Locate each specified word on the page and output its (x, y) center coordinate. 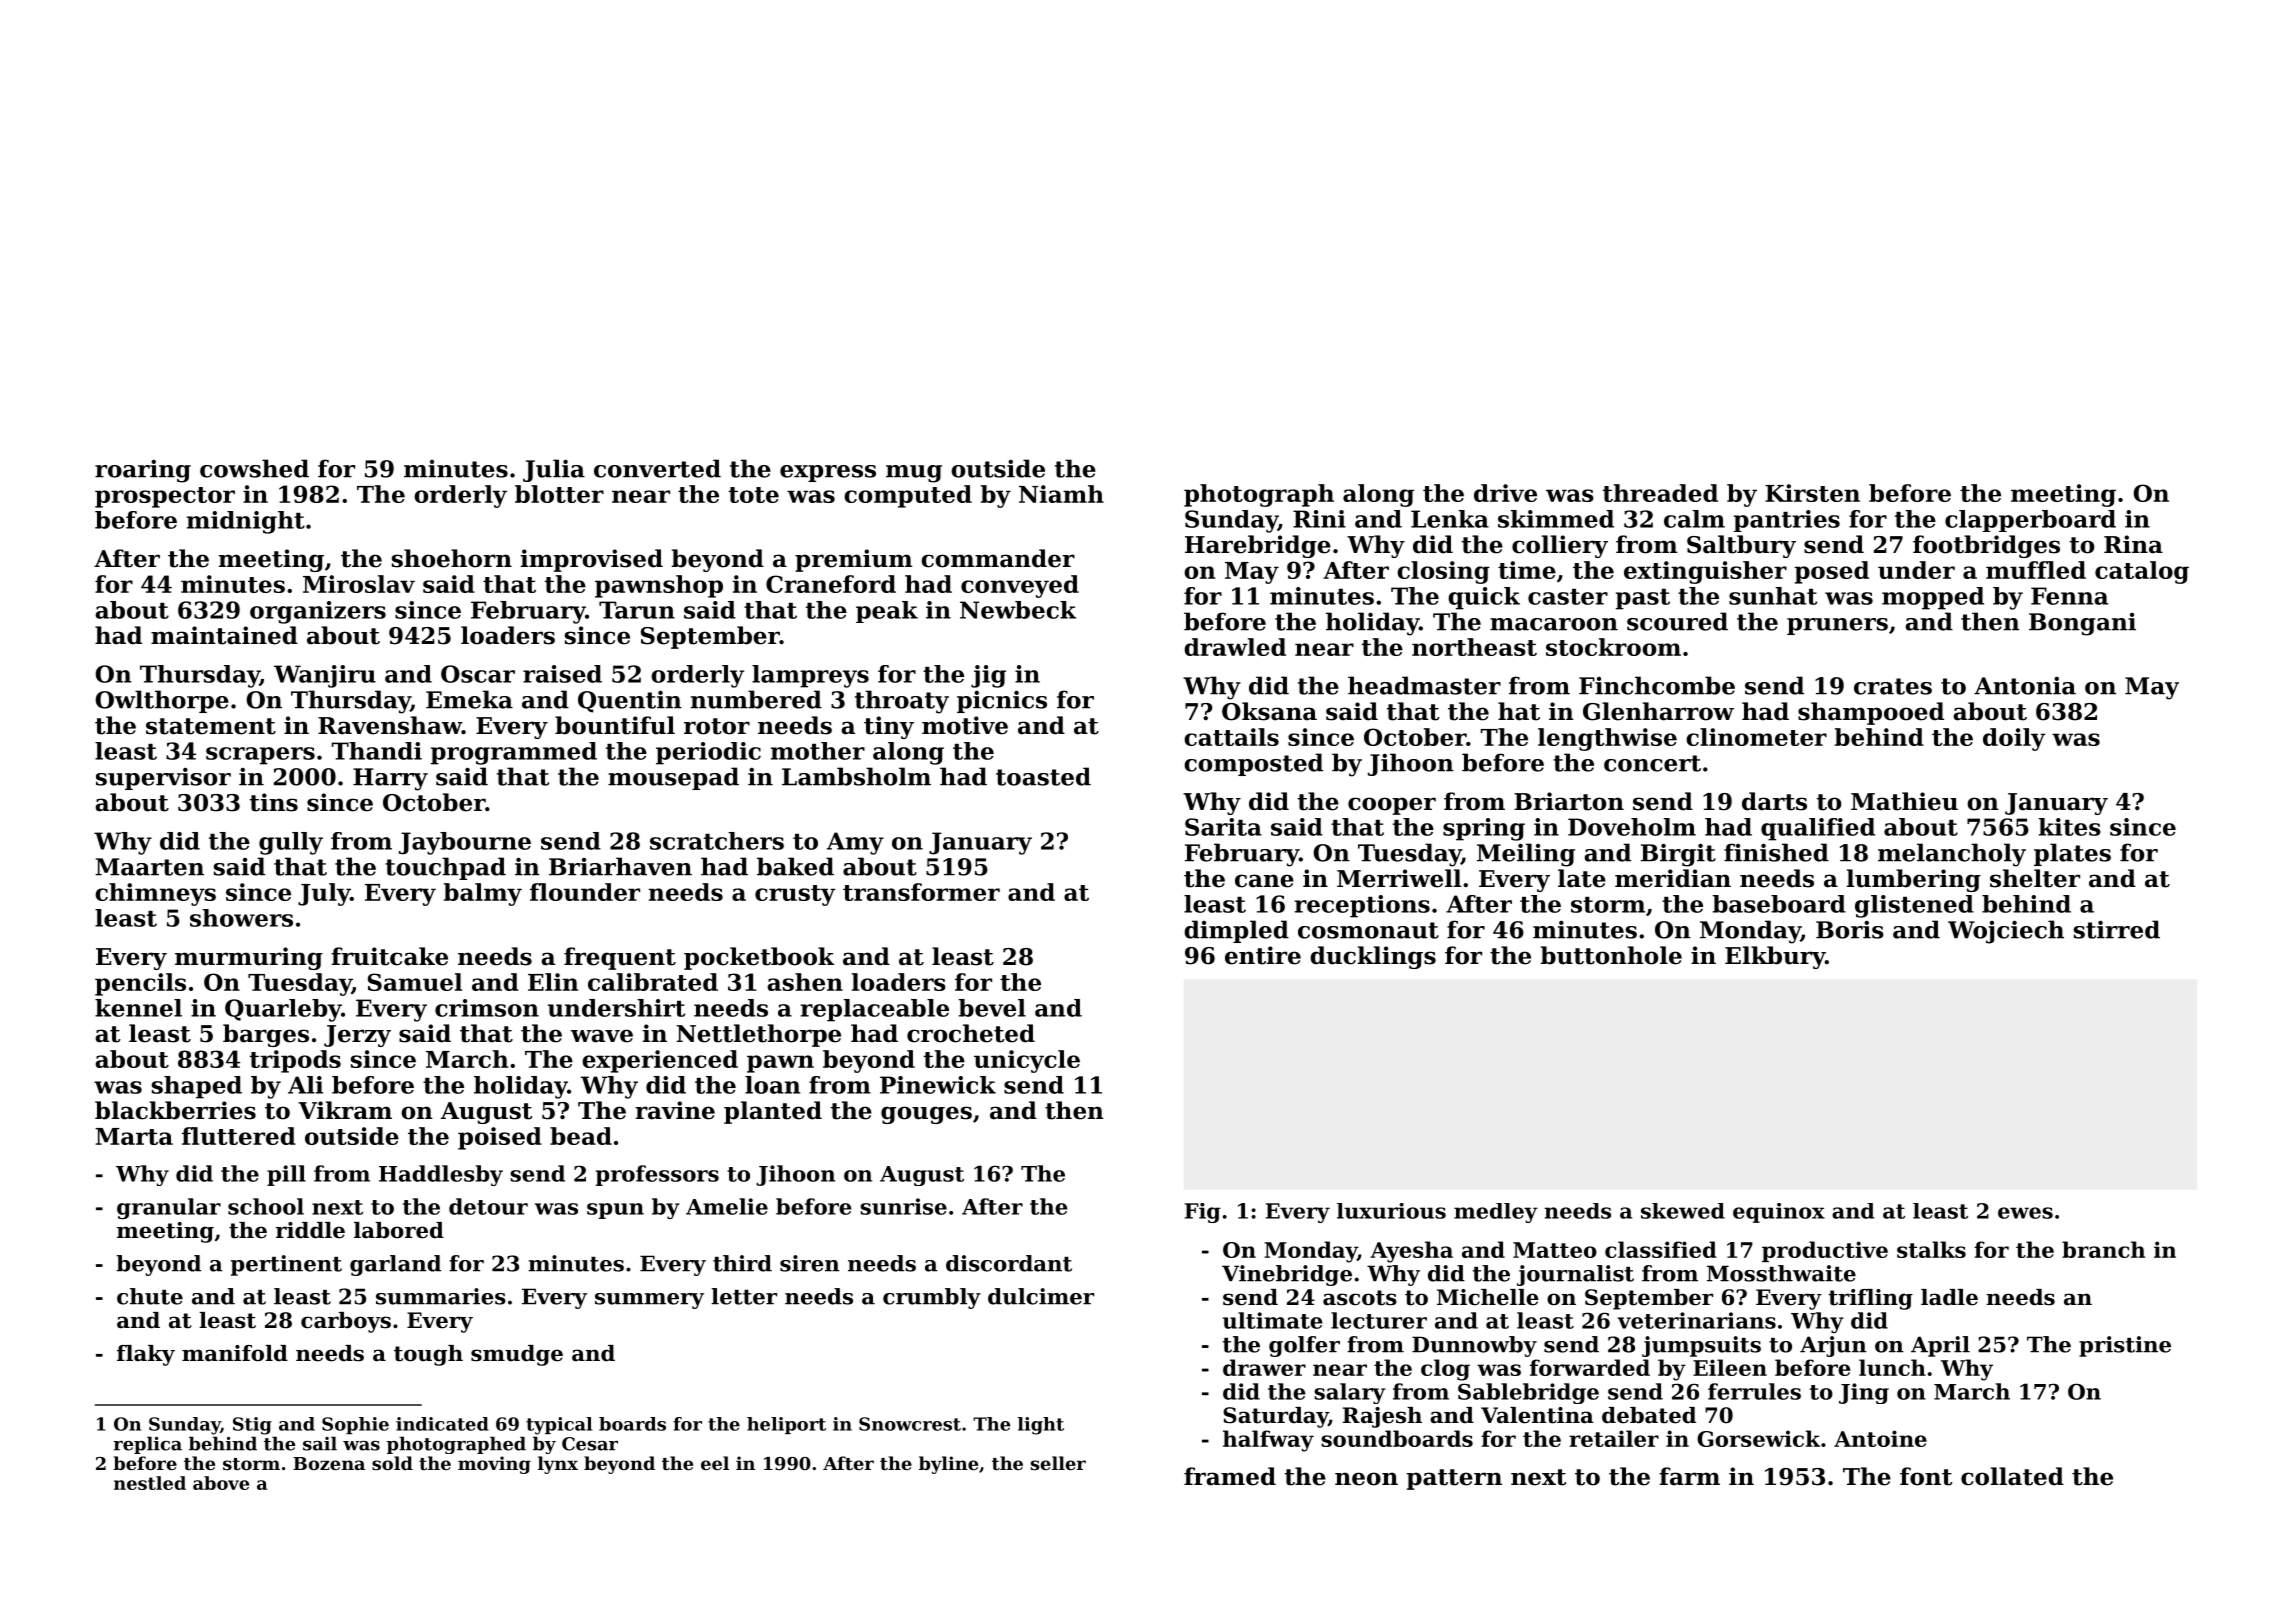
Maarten (149, 867)
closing (1443, 572)
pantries (1787, 521)
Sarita (1223, 827)
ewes (2025, 1213)
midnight (246, 522)
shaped (197, 1087)
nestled (150, 1483)
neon (1366, 1479)
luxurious (1391, 1211)
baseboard (1779, 904)
